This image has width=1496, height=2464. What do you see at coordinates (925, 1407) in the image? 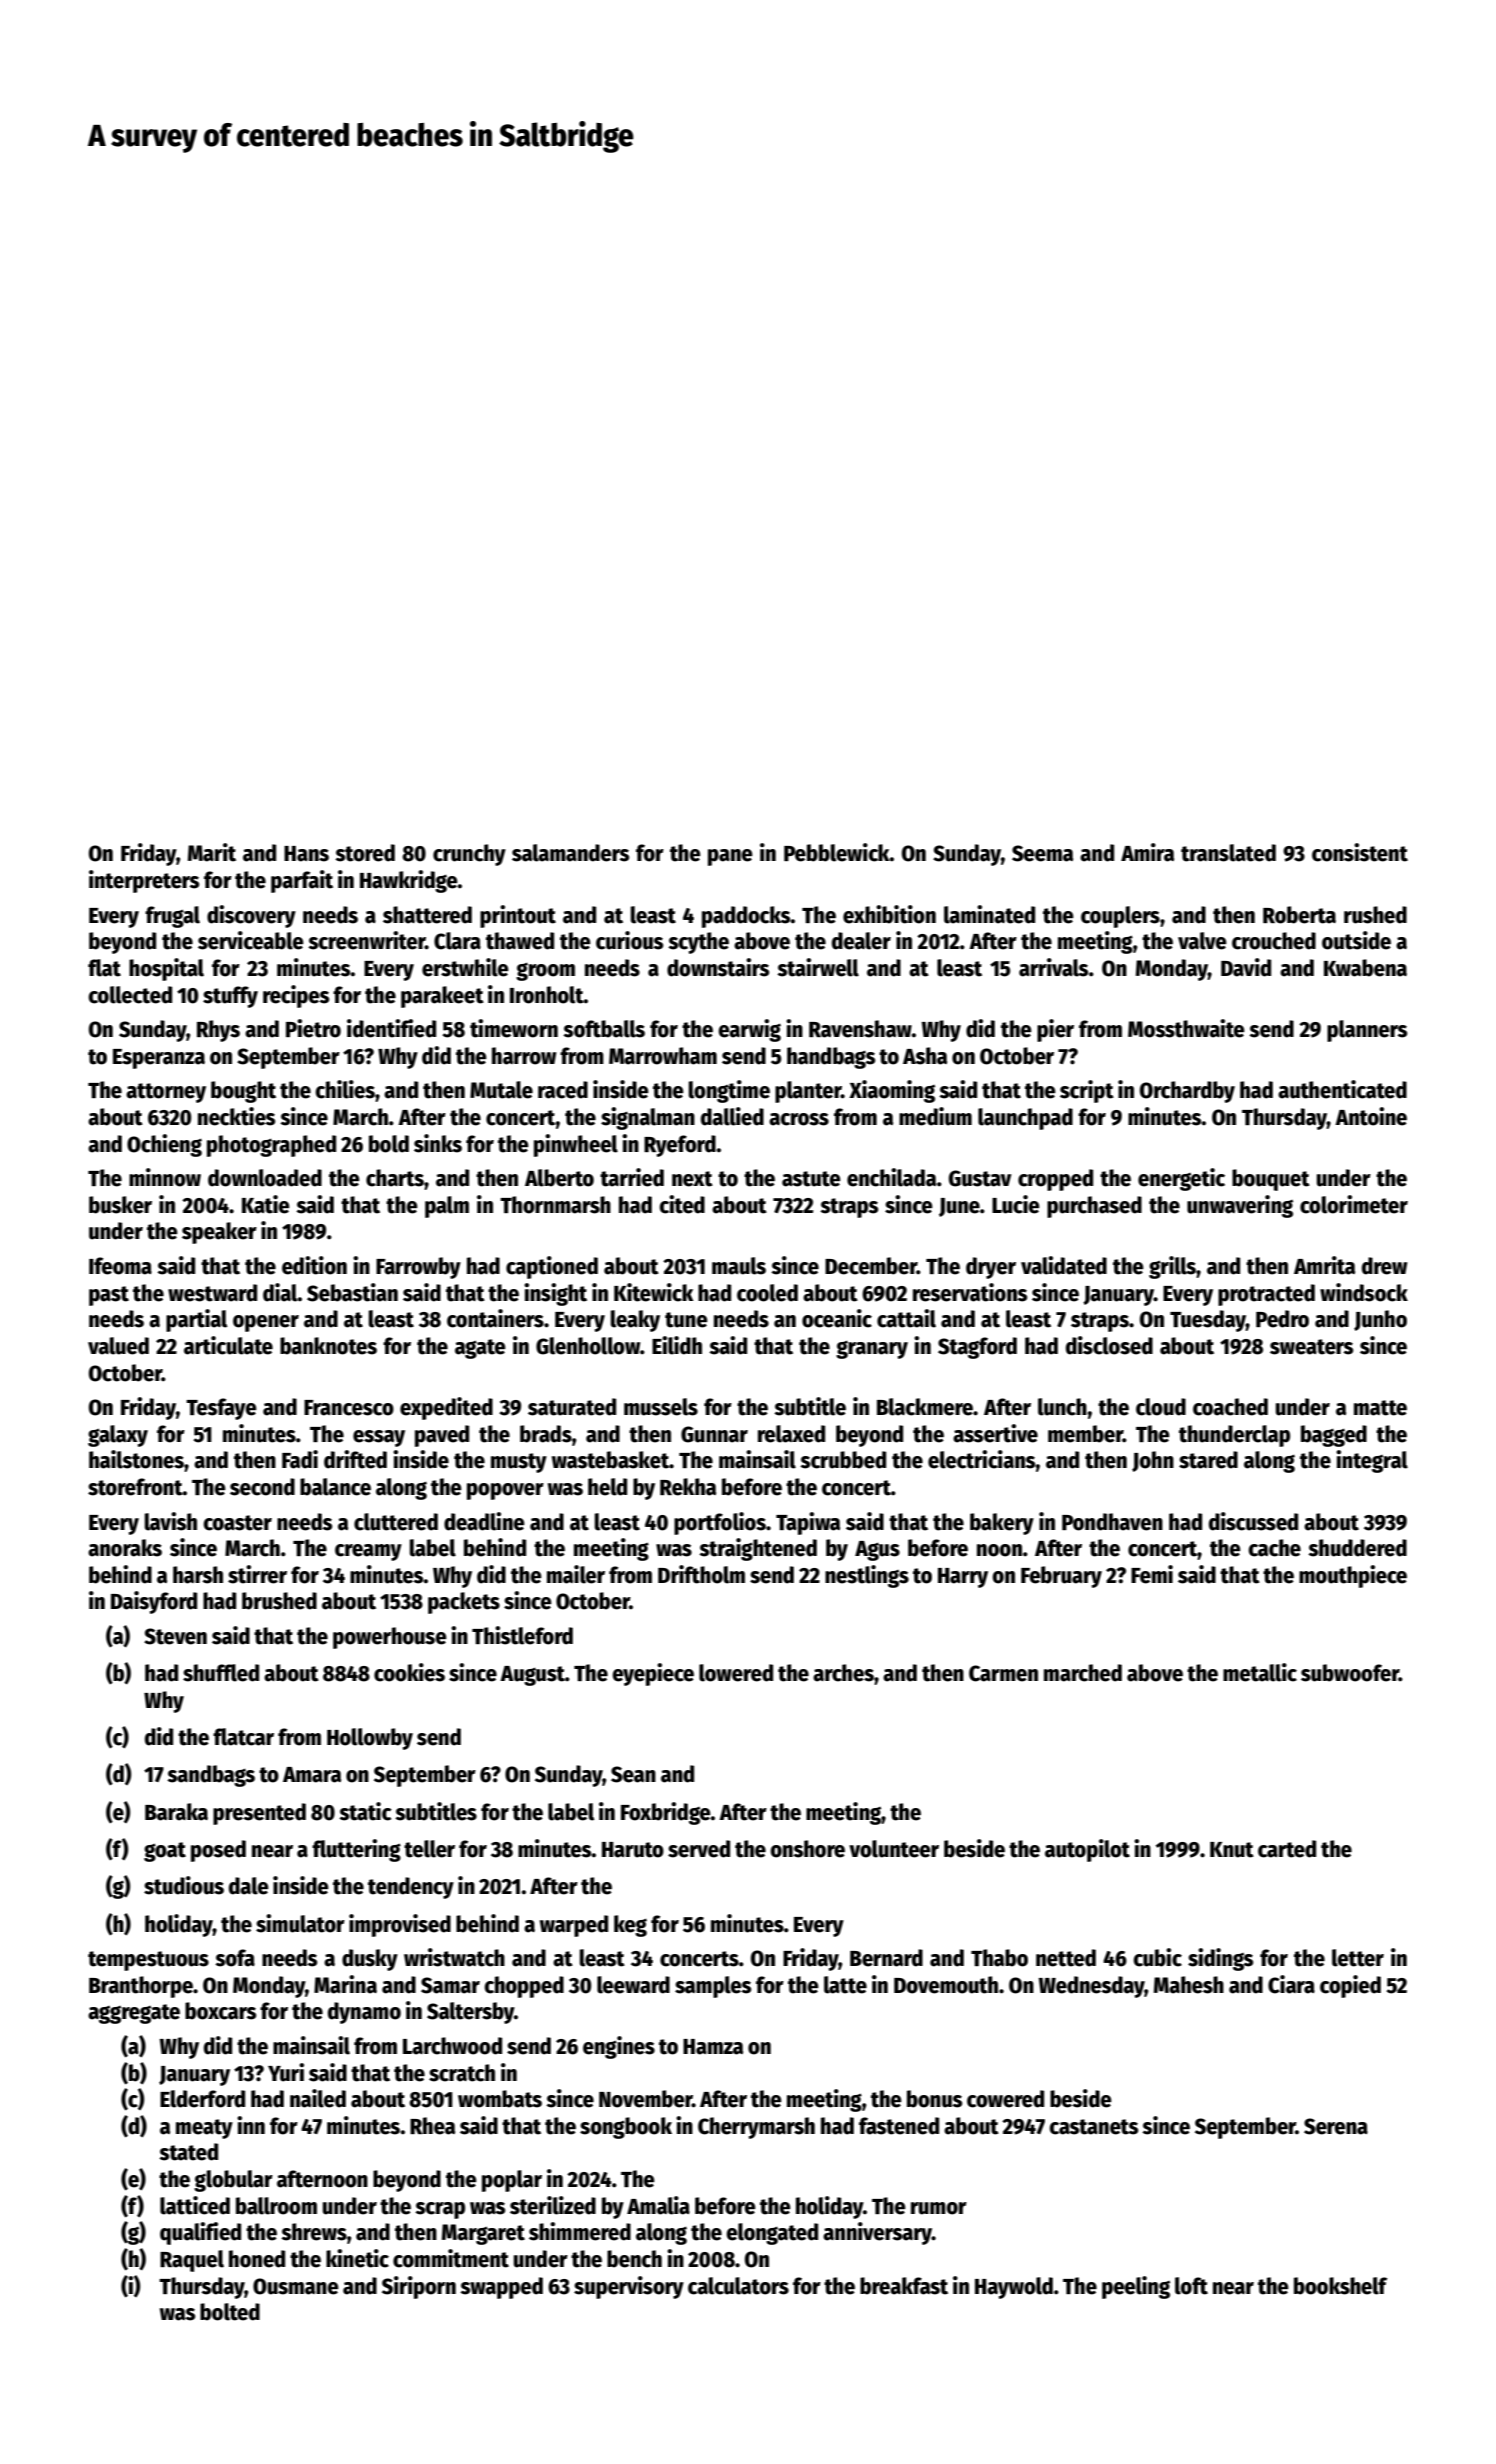
I see `Blackmere` at bounding box center [925, 1407].
